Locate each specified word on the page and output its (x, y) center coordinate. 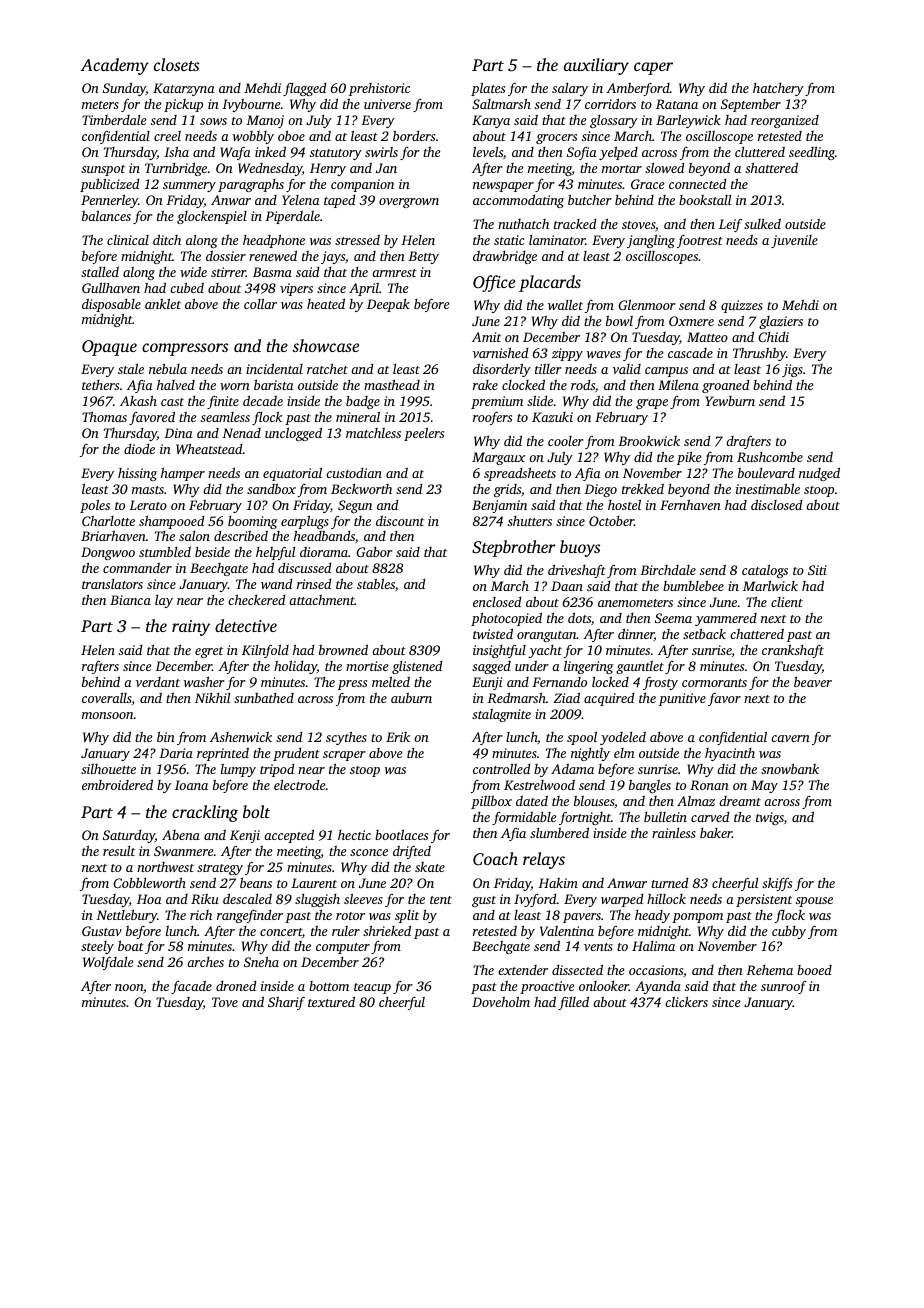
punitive (682, 699)
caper (653, 68)
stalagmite (501, 715)
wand (276, 584)
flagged (304, 89)
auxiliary (596, 66)
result (119, 851)
